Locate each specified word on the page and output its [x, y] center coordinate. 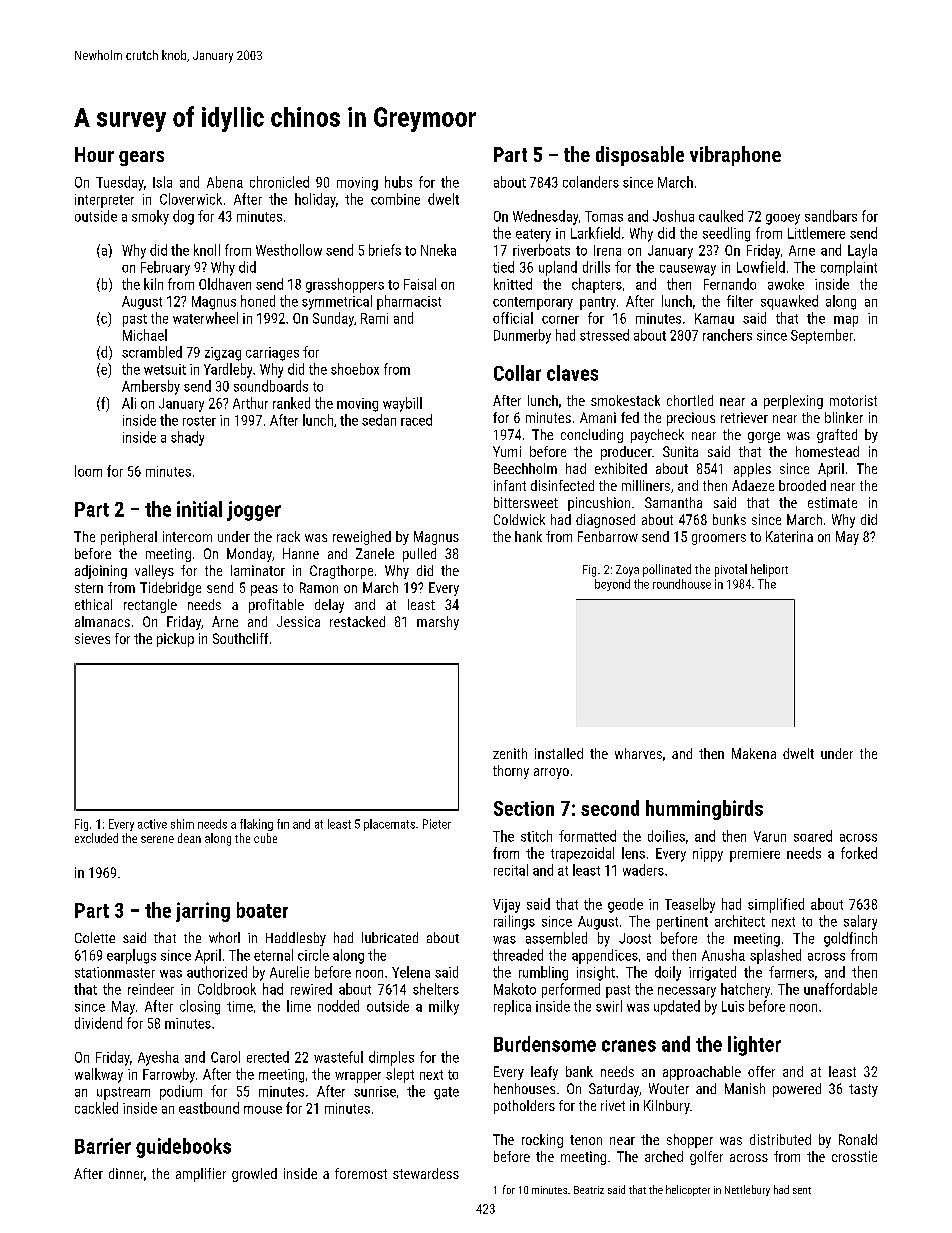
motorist [853, 400]
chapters [597, 285]
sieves [92, 638]
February [165, 268]
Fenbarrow [608, 536]
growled [254, 1175]
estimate [832, 502]
